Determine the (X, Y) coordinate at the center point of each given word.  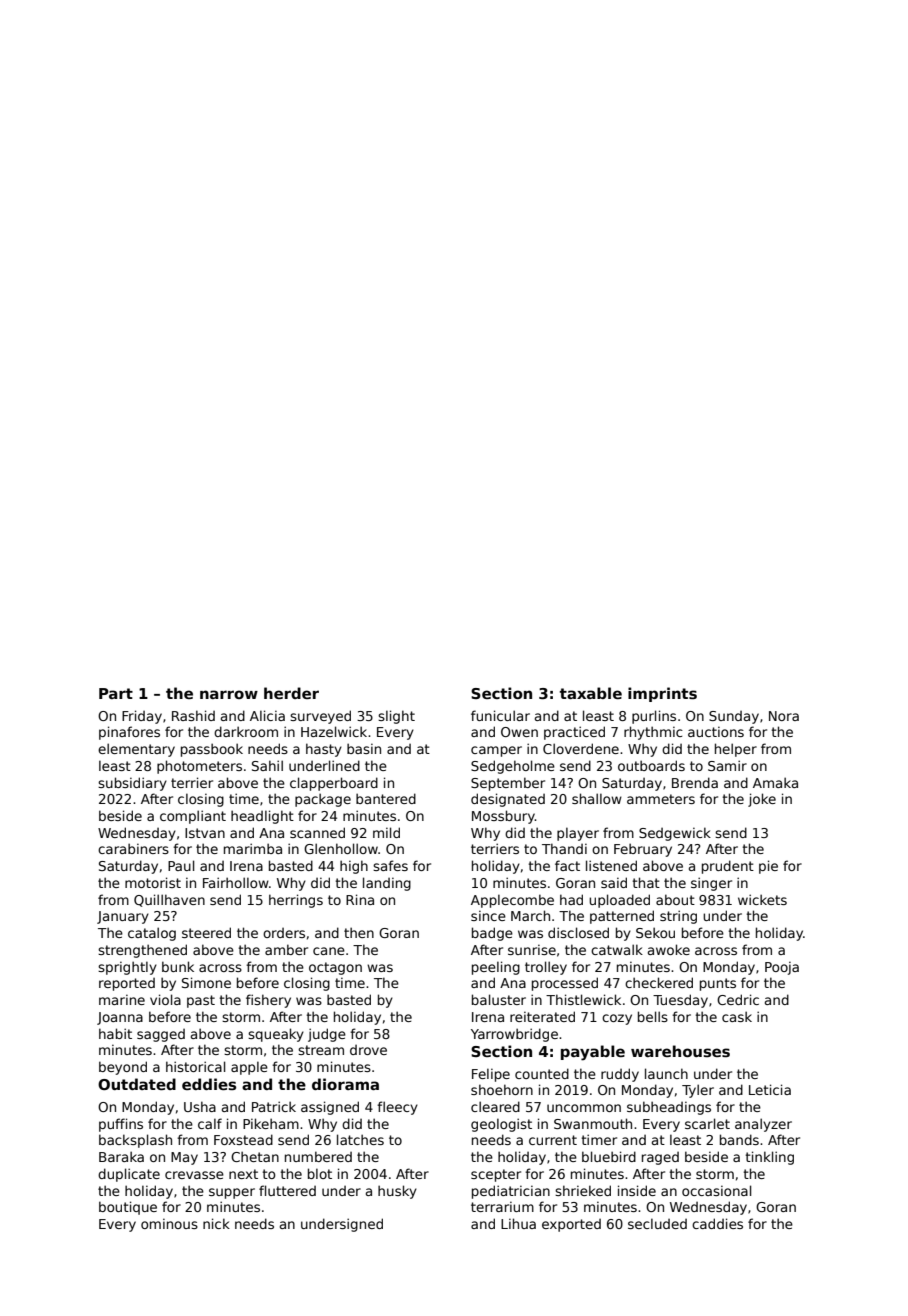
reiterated (542, 1016)
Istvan (205, 833)
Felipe (491, 1075)
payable (593, 1053)
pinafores (129, 733)
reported (127, 984)
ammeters (661, 799)
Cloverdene (581, 748)
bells (653, 1016)
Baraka (121, 1156)
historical (196, 1066)
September (508, 784)
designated (508, 800)
